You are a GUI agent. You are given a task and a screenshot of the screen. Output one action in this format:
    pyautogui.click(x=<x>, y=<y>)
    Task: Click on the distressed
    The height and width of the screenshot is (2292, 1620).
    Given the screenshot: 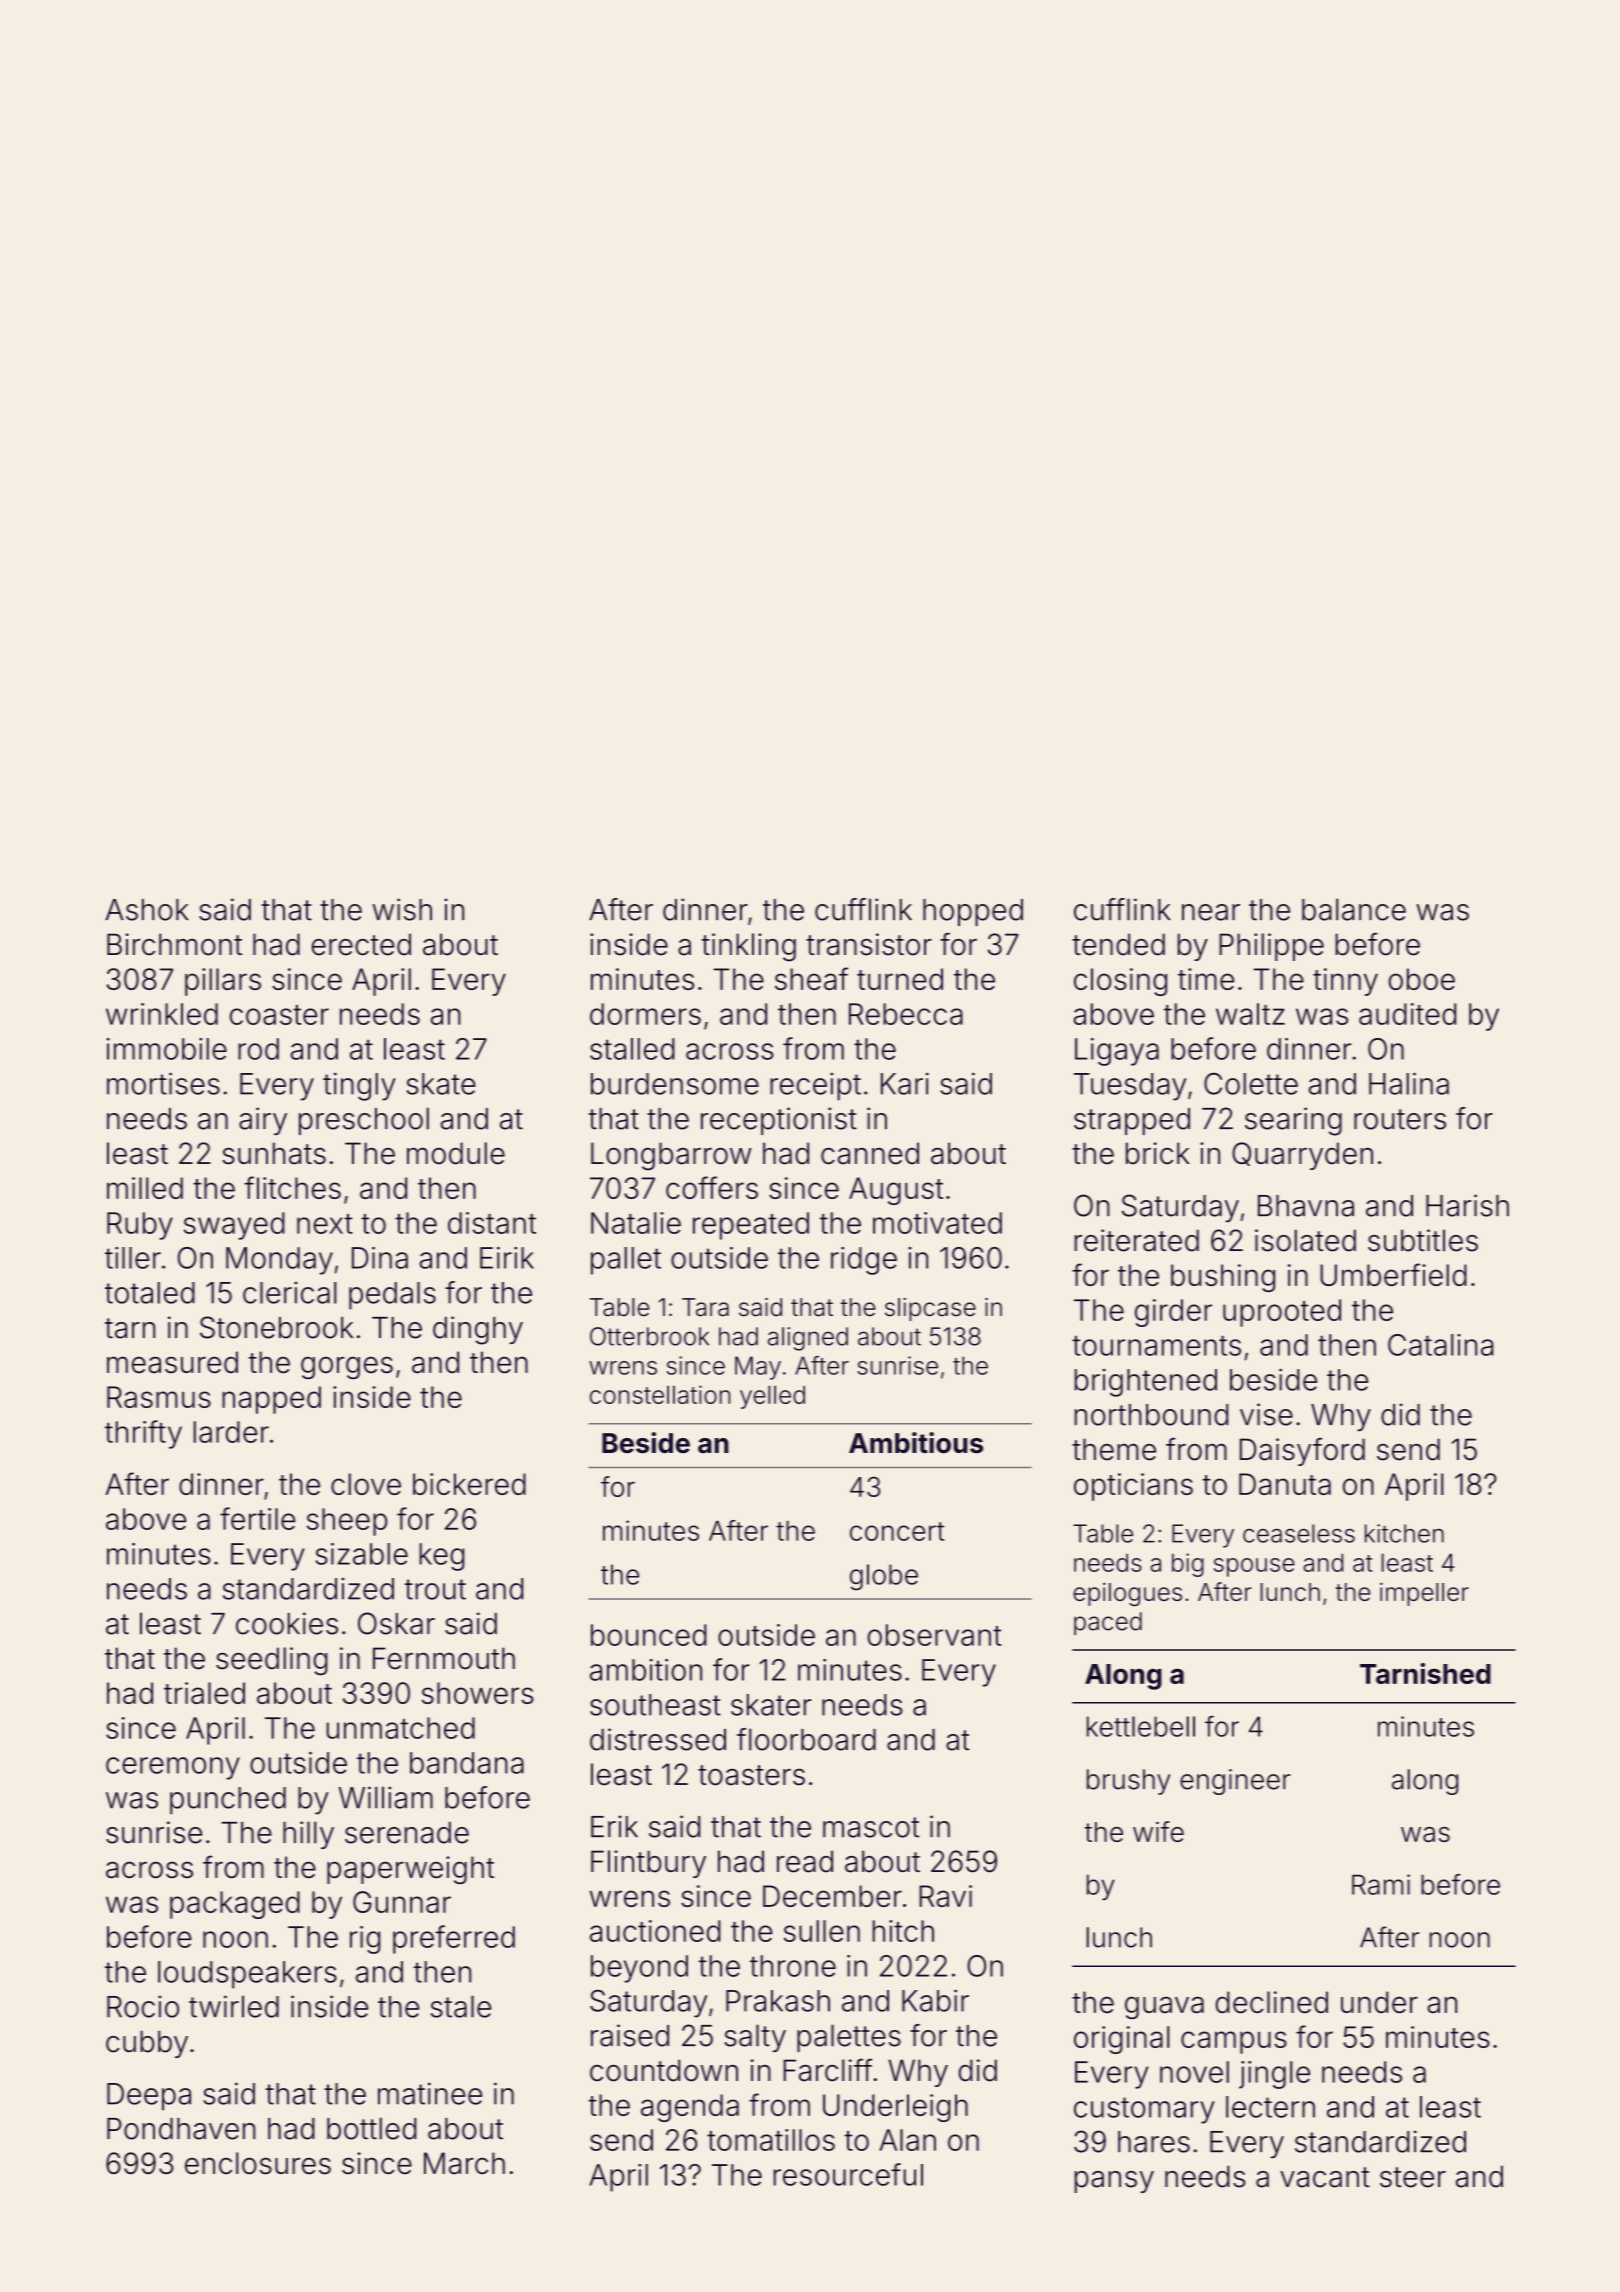 What is the action you would take?
    pyautogui.click(x=658, y=1739)
